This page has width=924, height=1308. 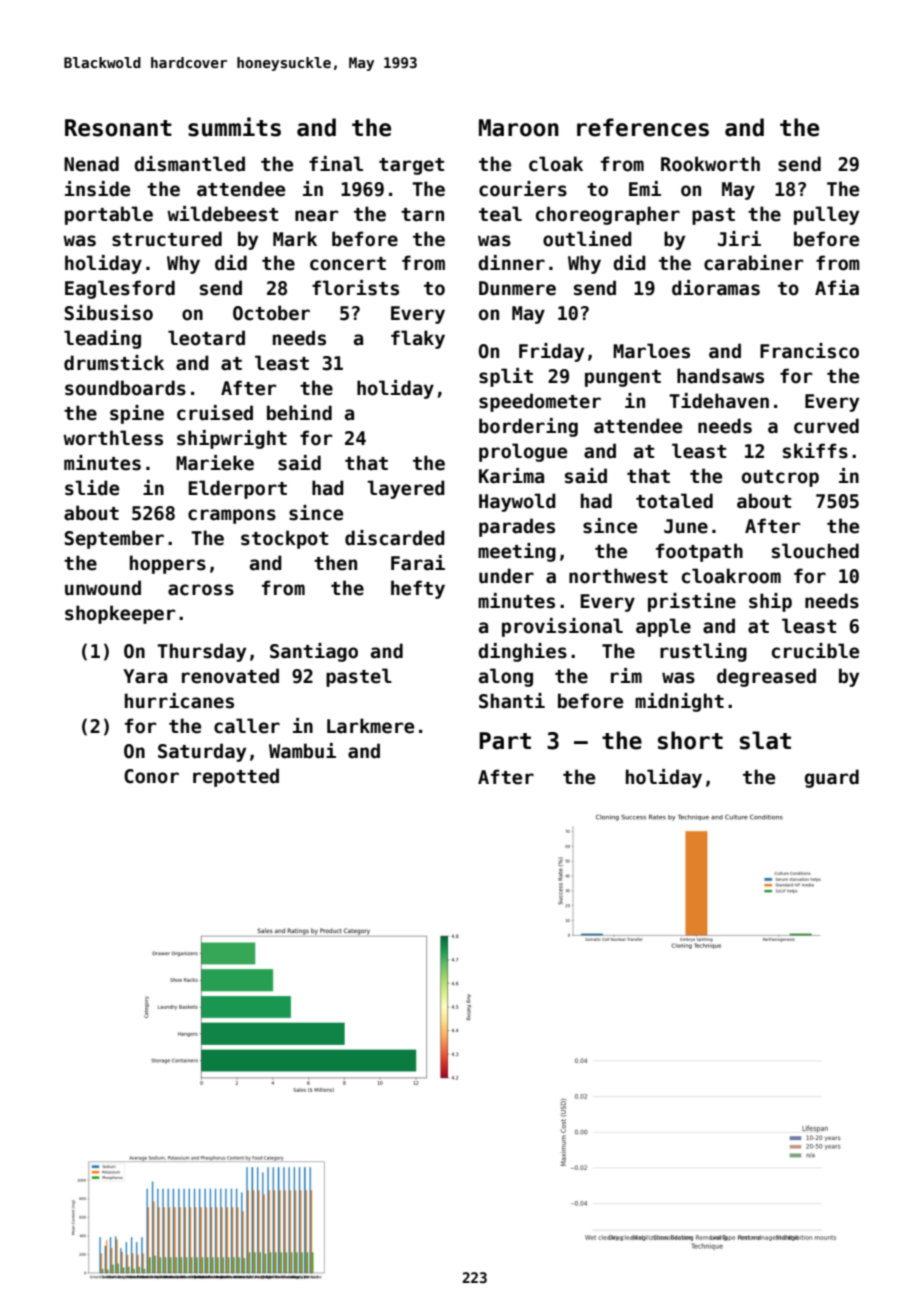 I want to click on pulley, so click(x=826, y=215).
